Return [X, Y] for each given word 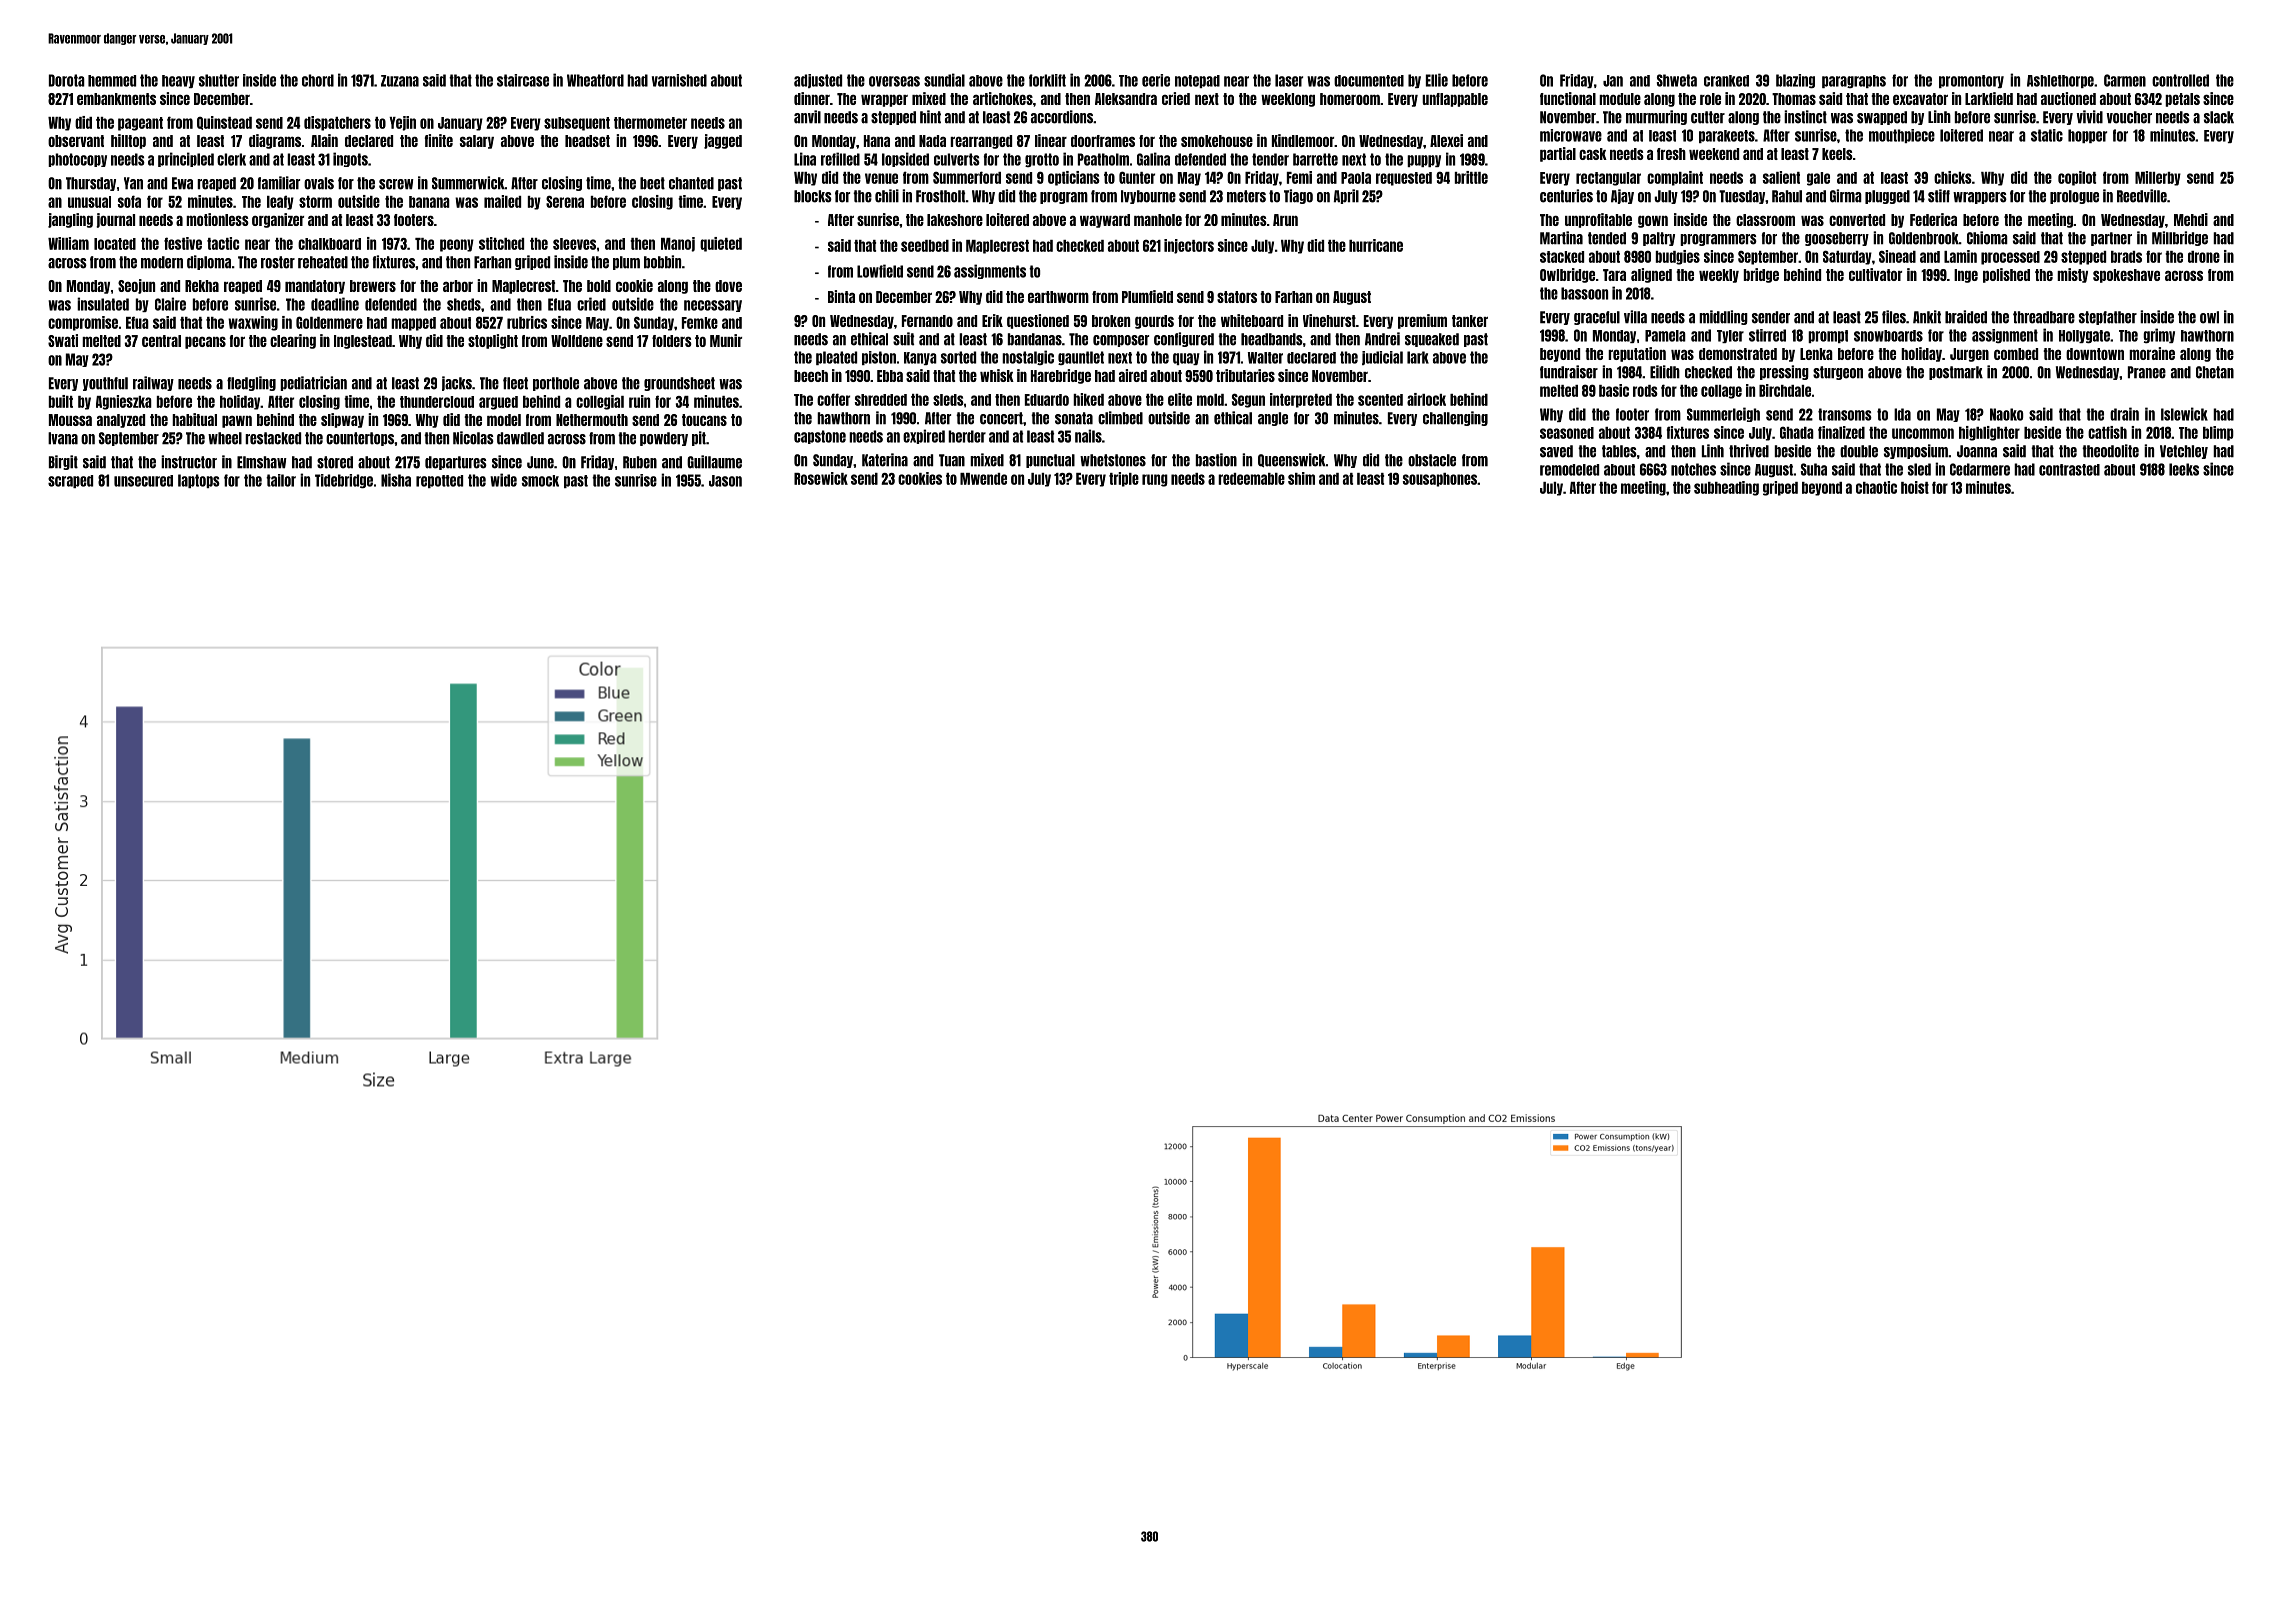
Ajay [1622, 196]
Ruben [640, 462]
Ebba [890, 376]
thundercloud [437, 402]
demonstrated [1738, 354]
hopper [2087, 136]
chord [318, 80]
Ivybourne [1148, 197]
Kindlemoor [1303, 140]
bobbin [662, 262]
